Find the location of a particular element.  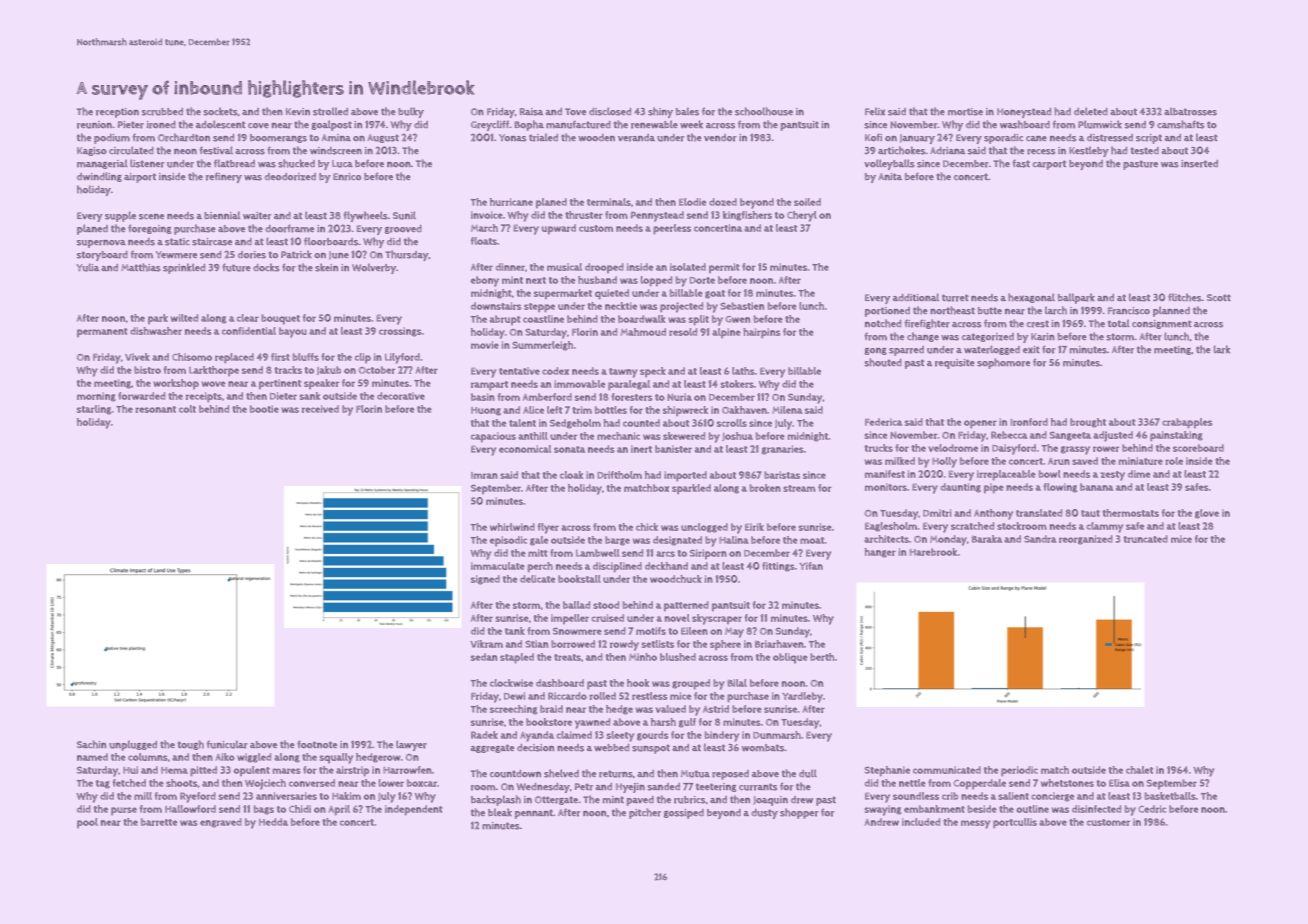

tawny is located at coordinates (623, 373).
